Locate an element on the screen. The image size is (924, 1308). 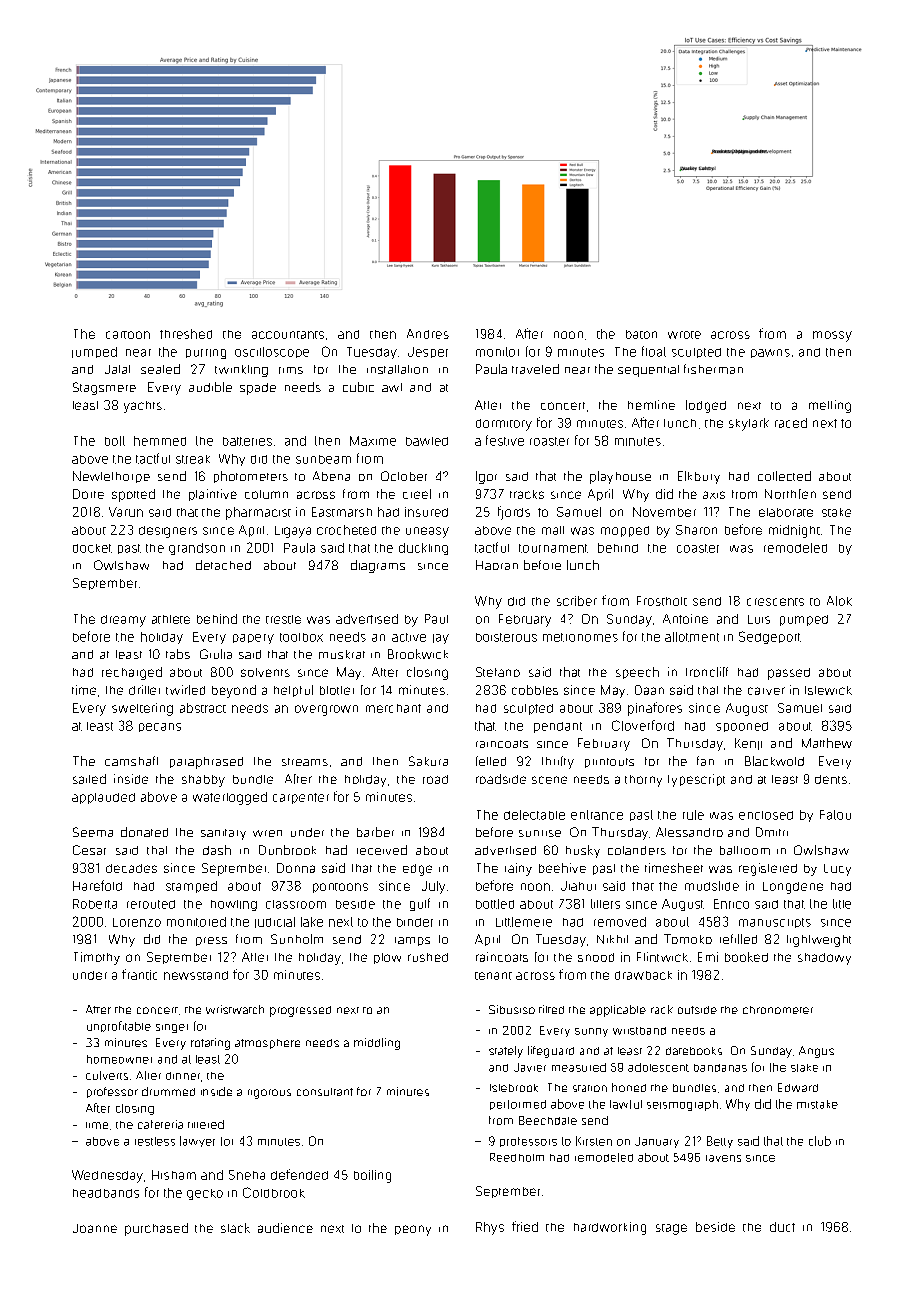
thorny is located at coordinates (643, 781).
